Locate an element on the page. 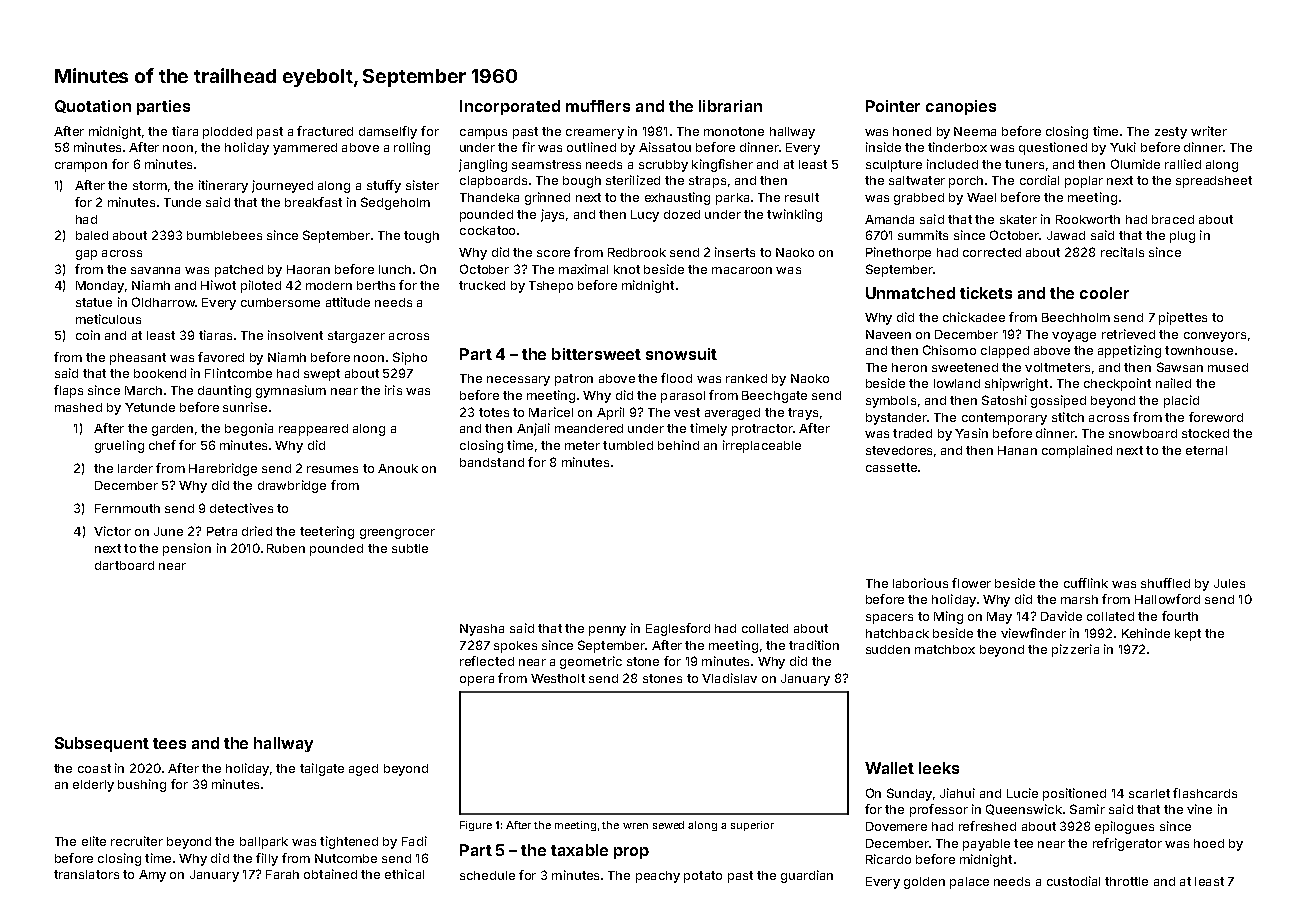 The image size is (1308, 924). sweetened is located at coordinates (965, 367).
